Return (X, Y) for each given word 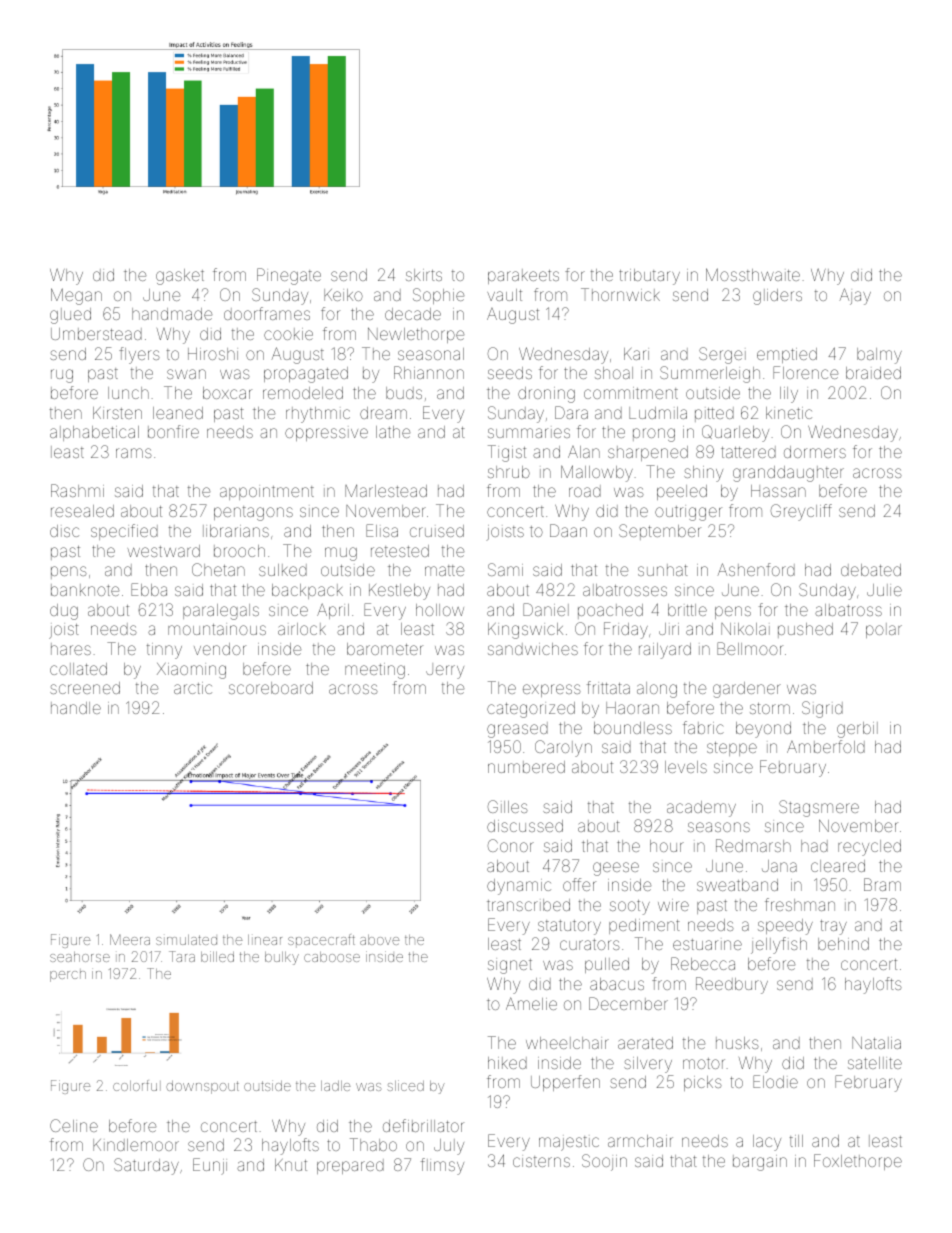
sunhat (663, 570)
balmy (879, 356)
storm (770, 708)
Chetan (218, 569)
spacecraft (321, 941)
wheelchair (567, 1043)
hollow (440, 610)
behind (843, 944)
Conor (511, 845)
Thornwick (620, 294)
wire (673, 905)
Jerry (445, 671)
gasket (180, 277)
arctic (193, 688)
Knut (291, 1165)
